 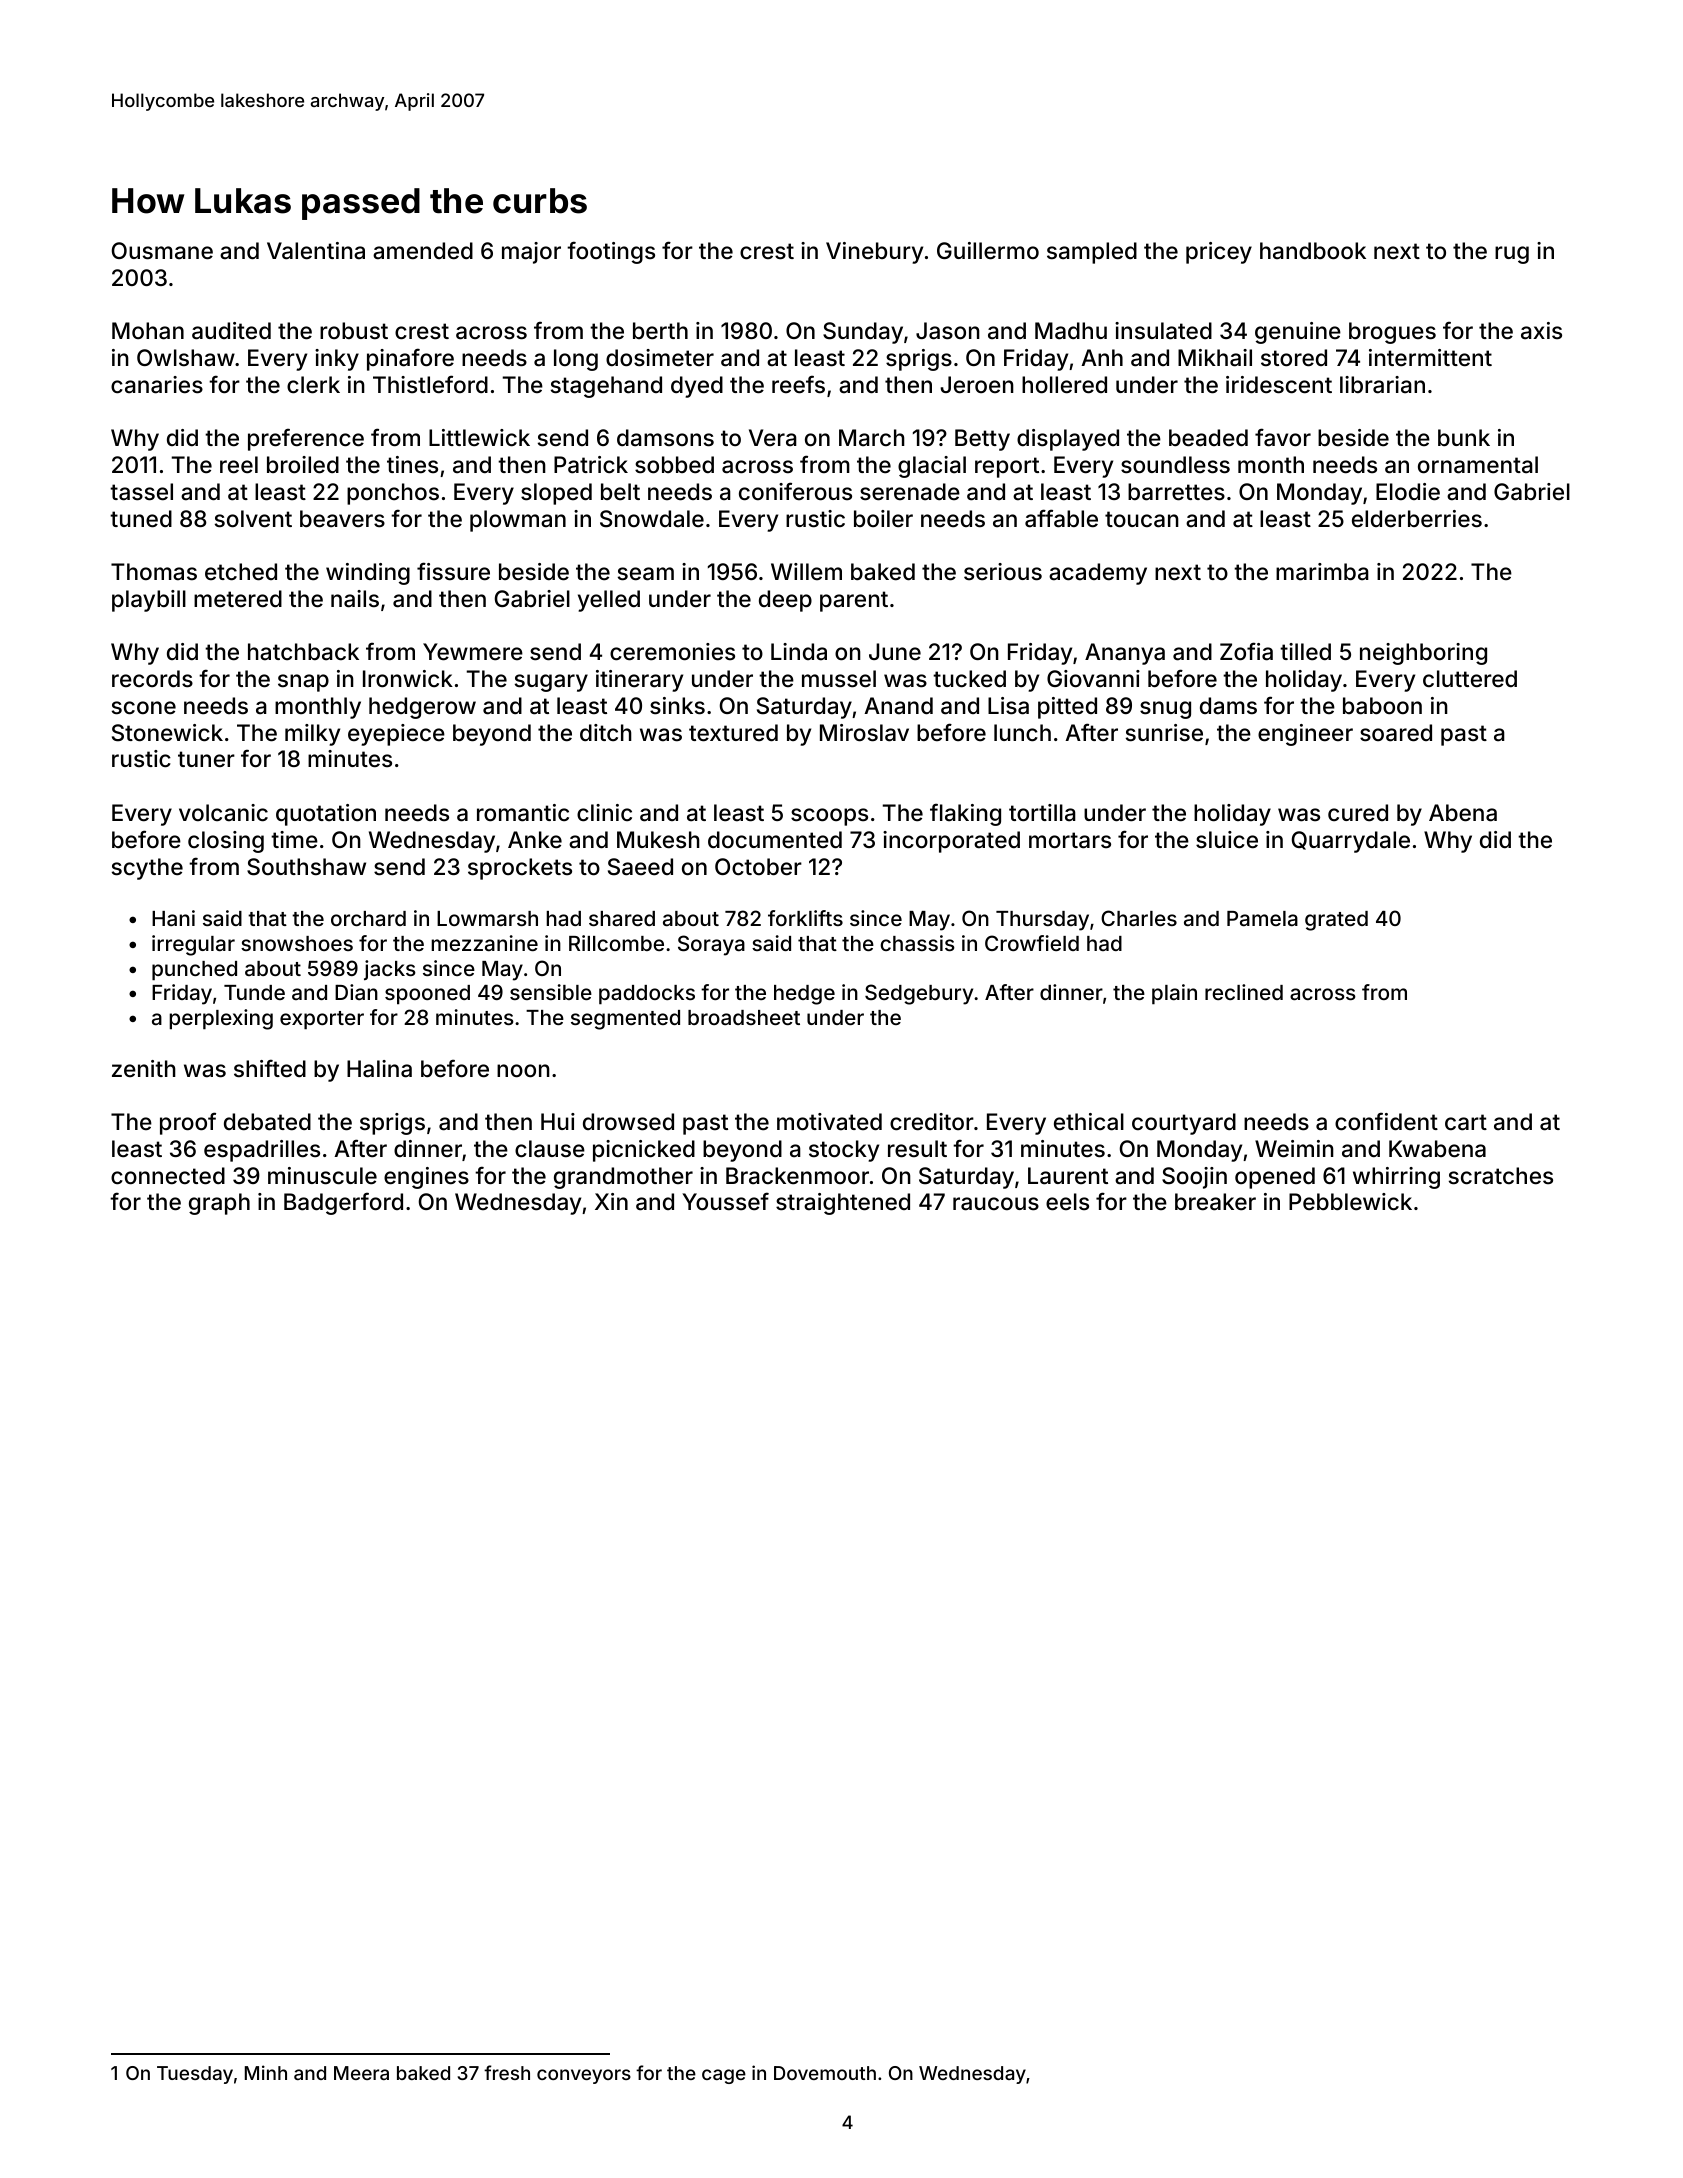 What do you see at coordinates (1512, 255) in the page?
I see `rug` at bounding box center [1512, 255].
